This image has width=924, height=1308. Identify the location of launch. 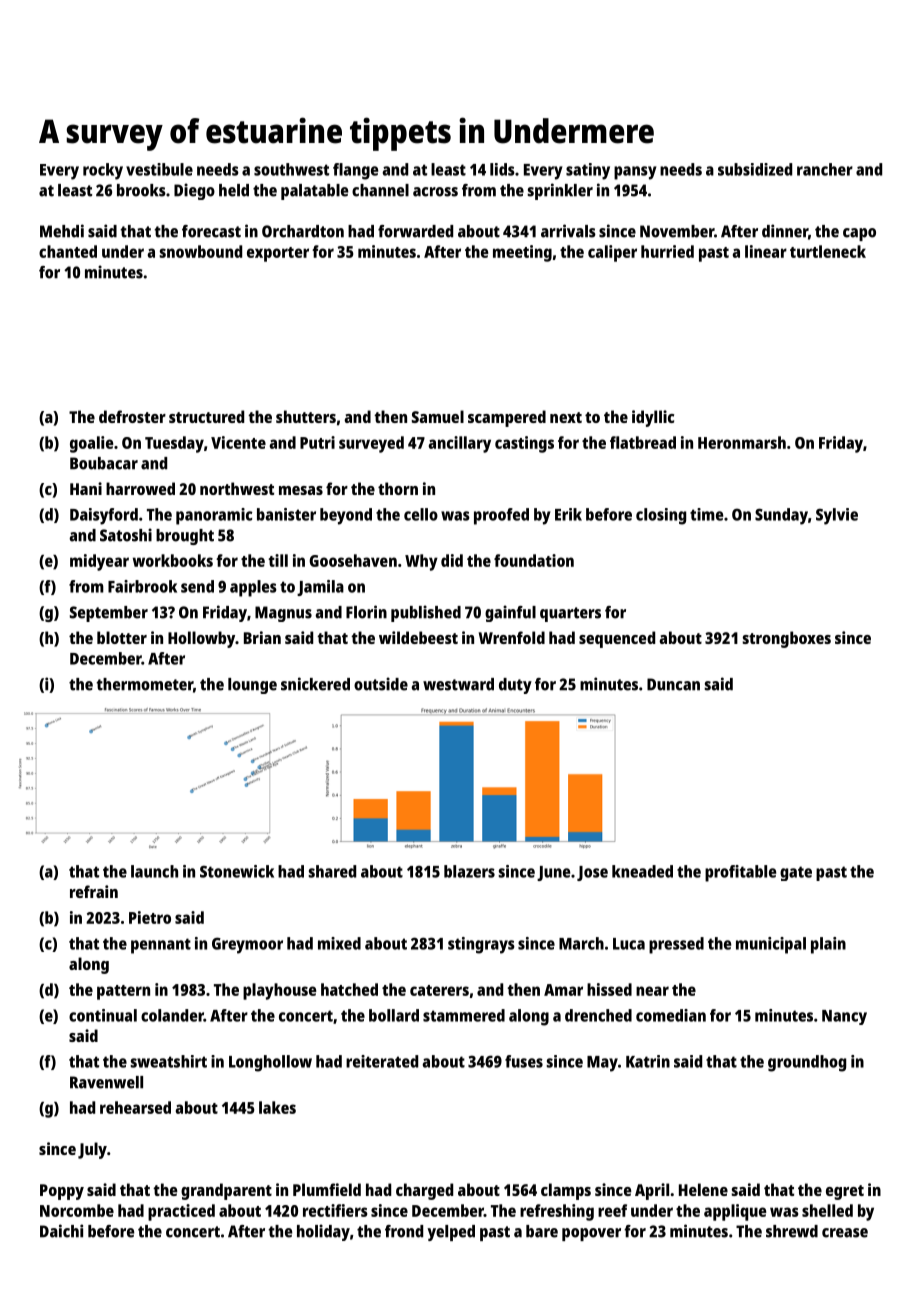
(154, 871).
